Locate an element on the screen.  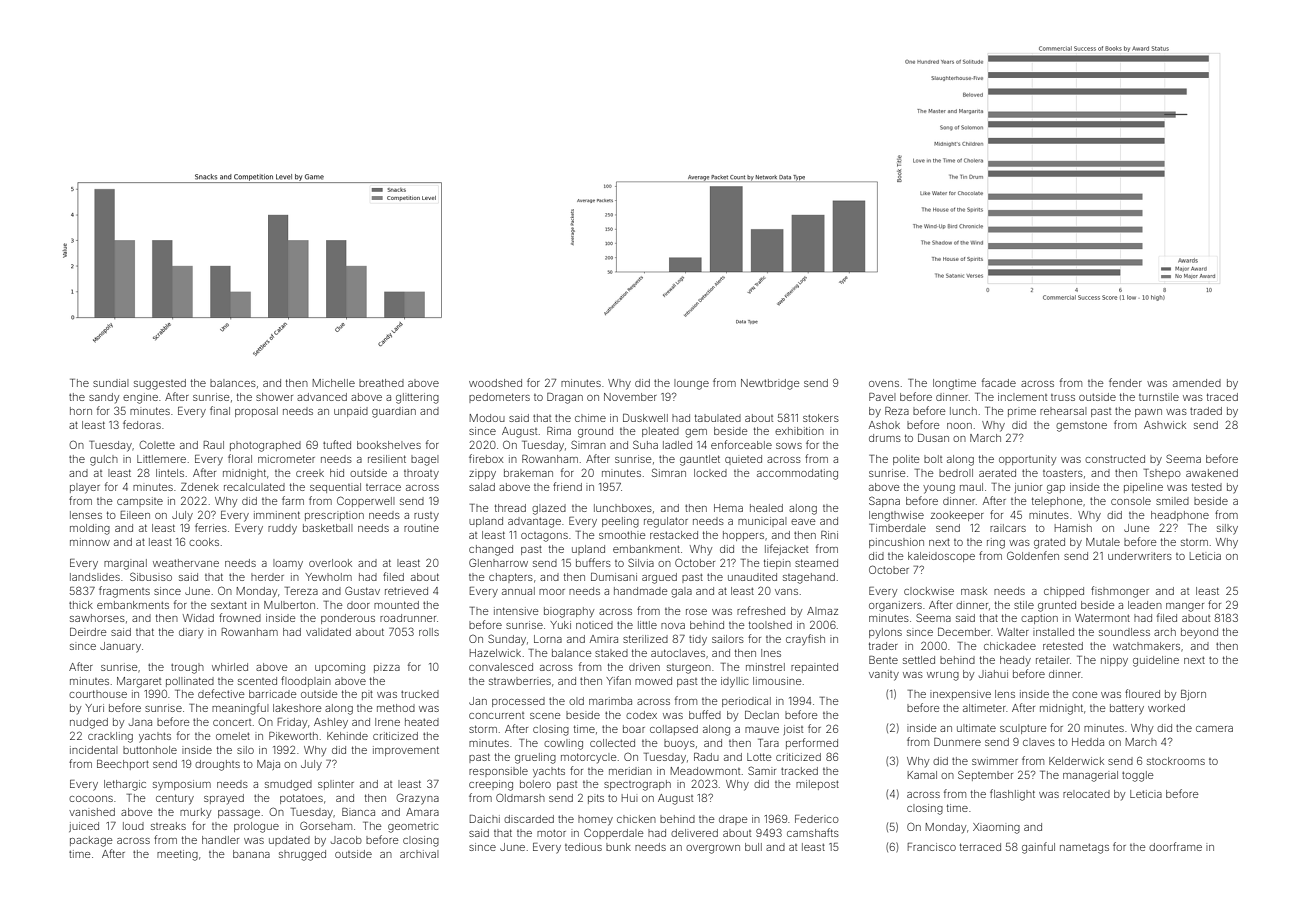
marginal is located at coordinates (125, 564).
